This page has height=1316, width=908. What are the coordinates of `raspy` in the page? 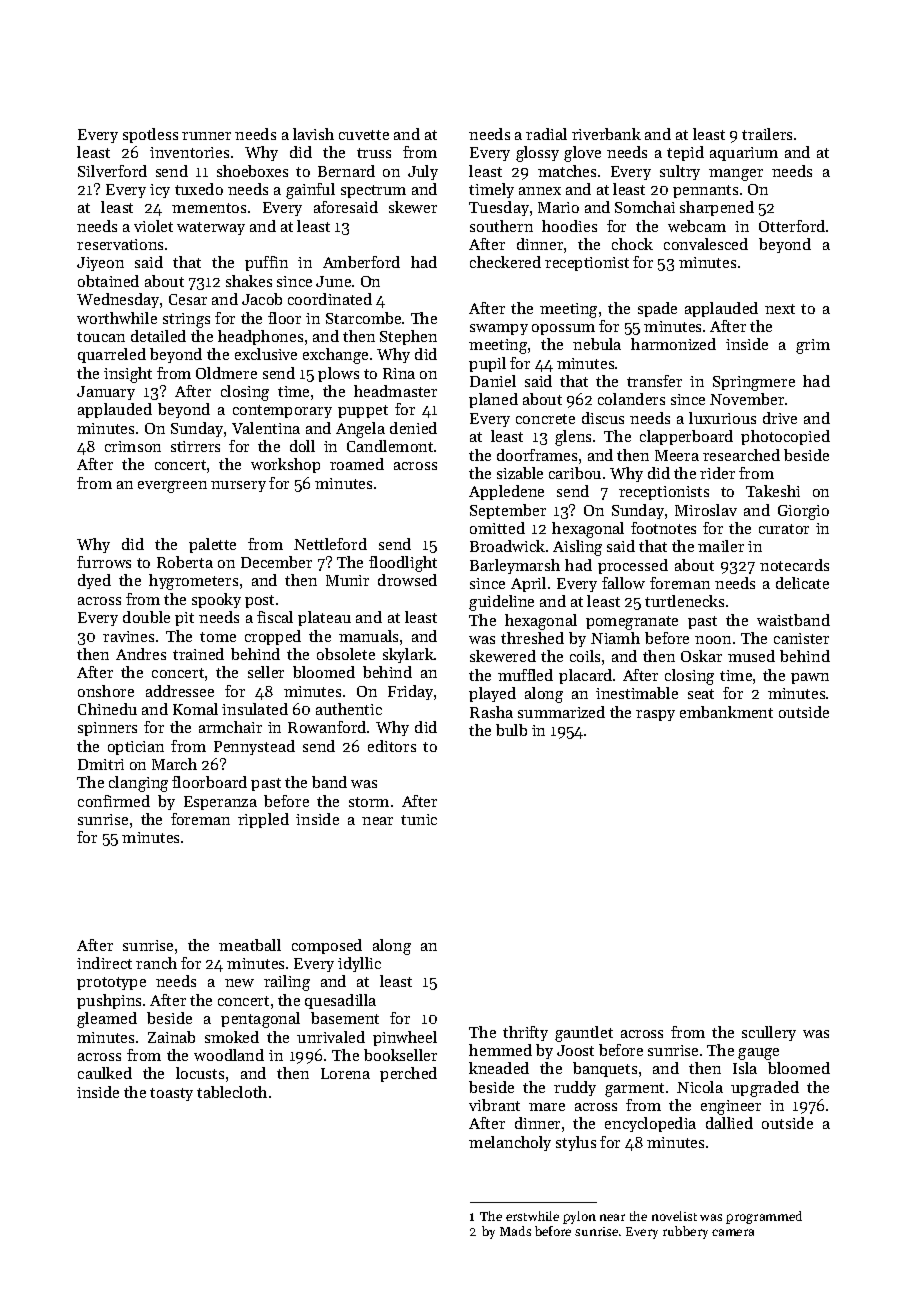 It's located at (655, 715).
